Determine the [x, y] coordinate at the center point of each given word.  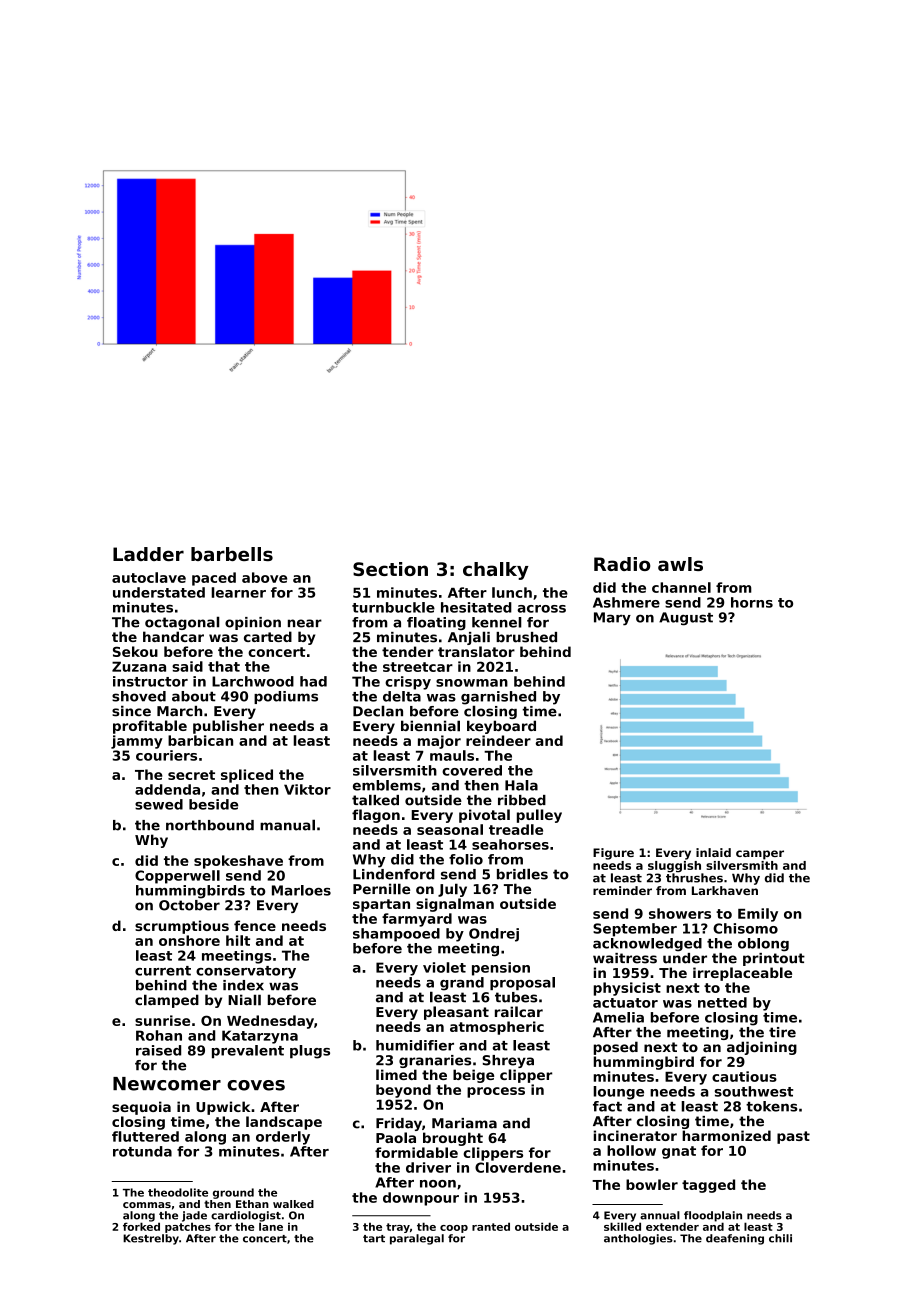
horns [752, 602]
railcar [519, 1011]
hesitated [476, 607]
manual [287, 825]
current [163, 971]
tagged [708, 1186]
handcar [173, 636]
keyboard [501, 727]
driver [428, 1167]
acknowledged [647, 944]
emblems [387, 785]
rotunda [142, 1151]
